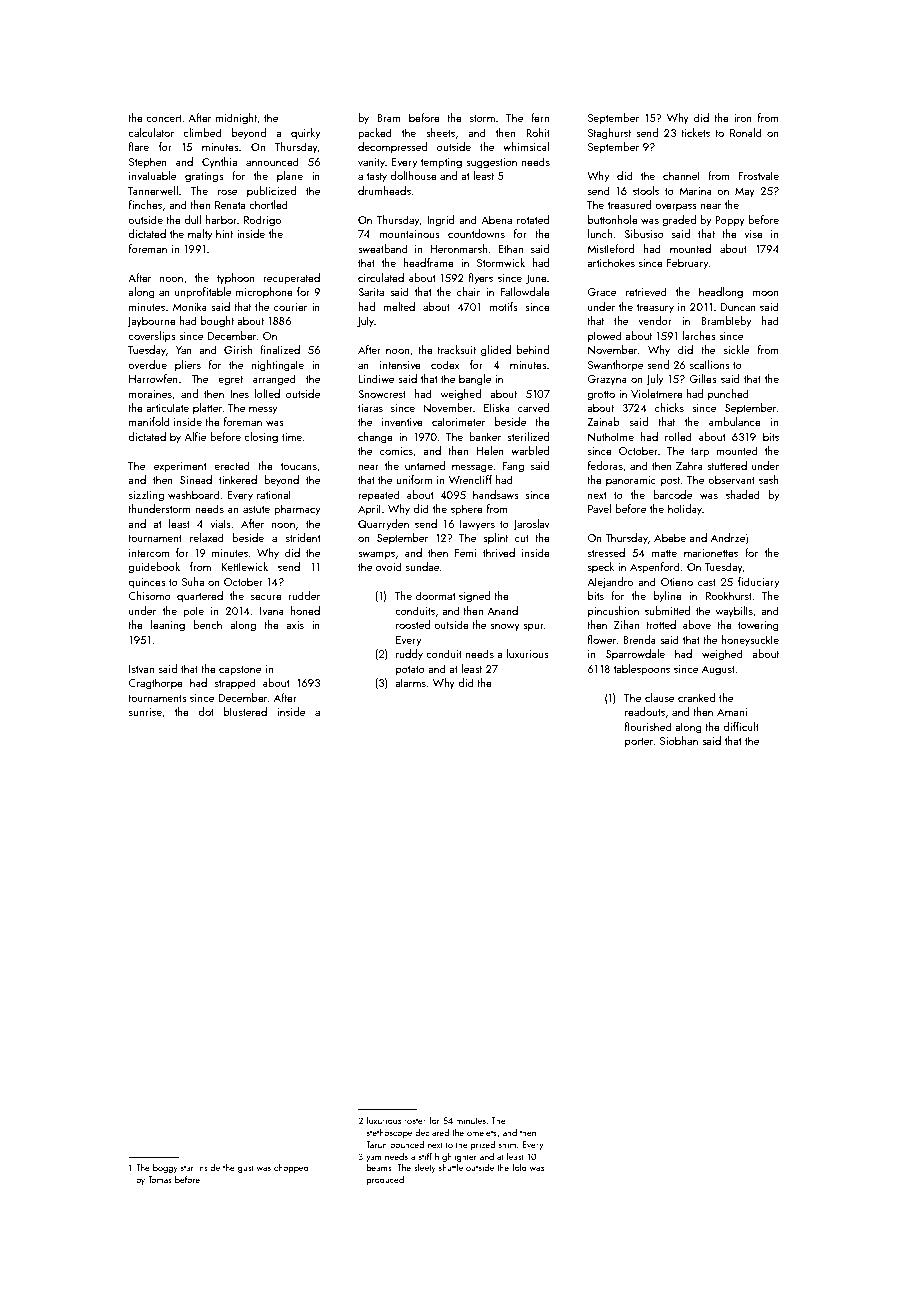 The height and width of the screenshot is (1316, 908). What do you see at coordinates (164, 118) in the screenshot?
I see `concert` at bounding box center [164, 118].
